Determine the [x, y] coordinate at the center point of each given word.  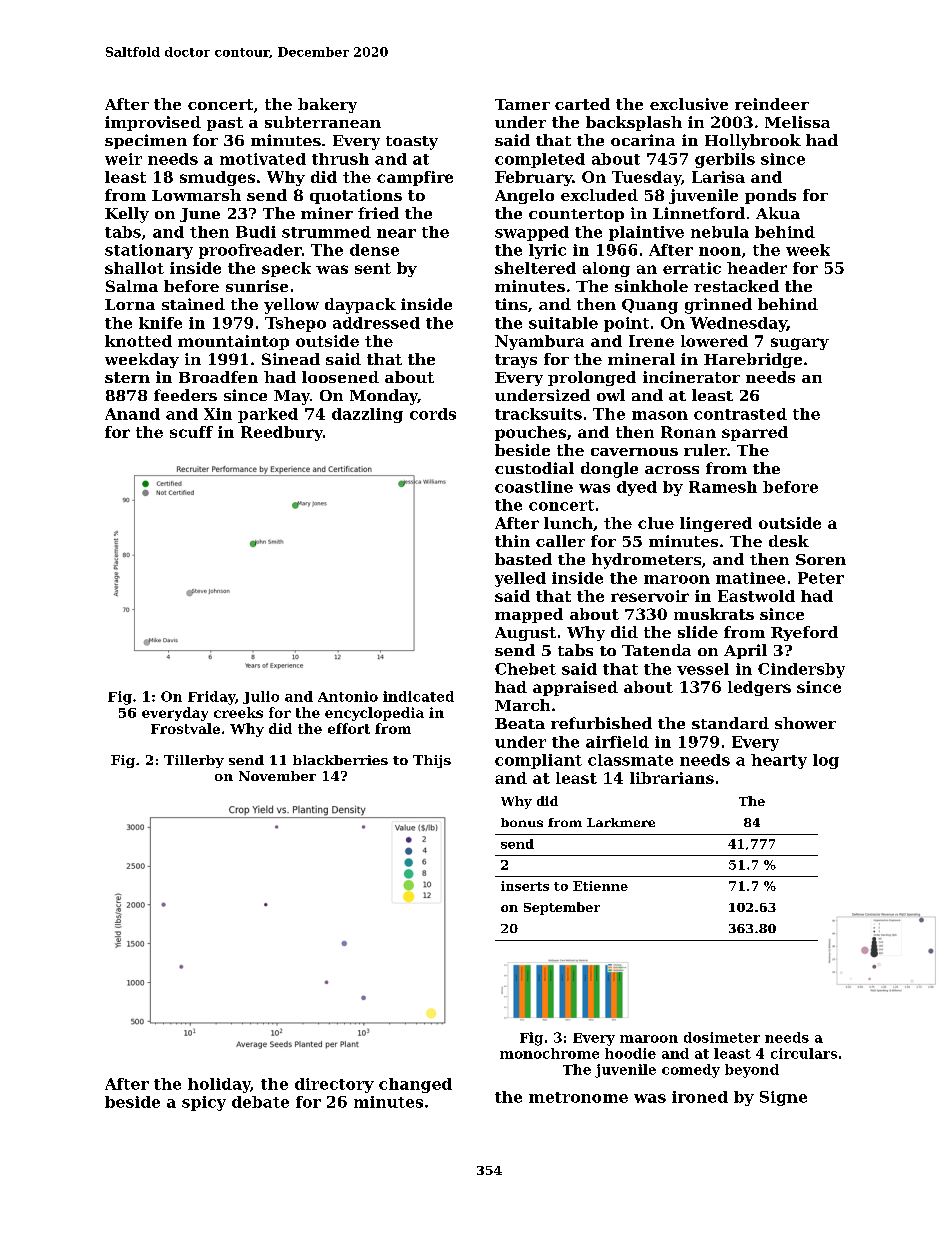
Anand [132, 414]
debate [260, 1102]
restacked [736, 286]
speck [286, 269]
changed [415, 1085]
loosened [340, 377]
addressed [376, 323]
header [757, 268]
